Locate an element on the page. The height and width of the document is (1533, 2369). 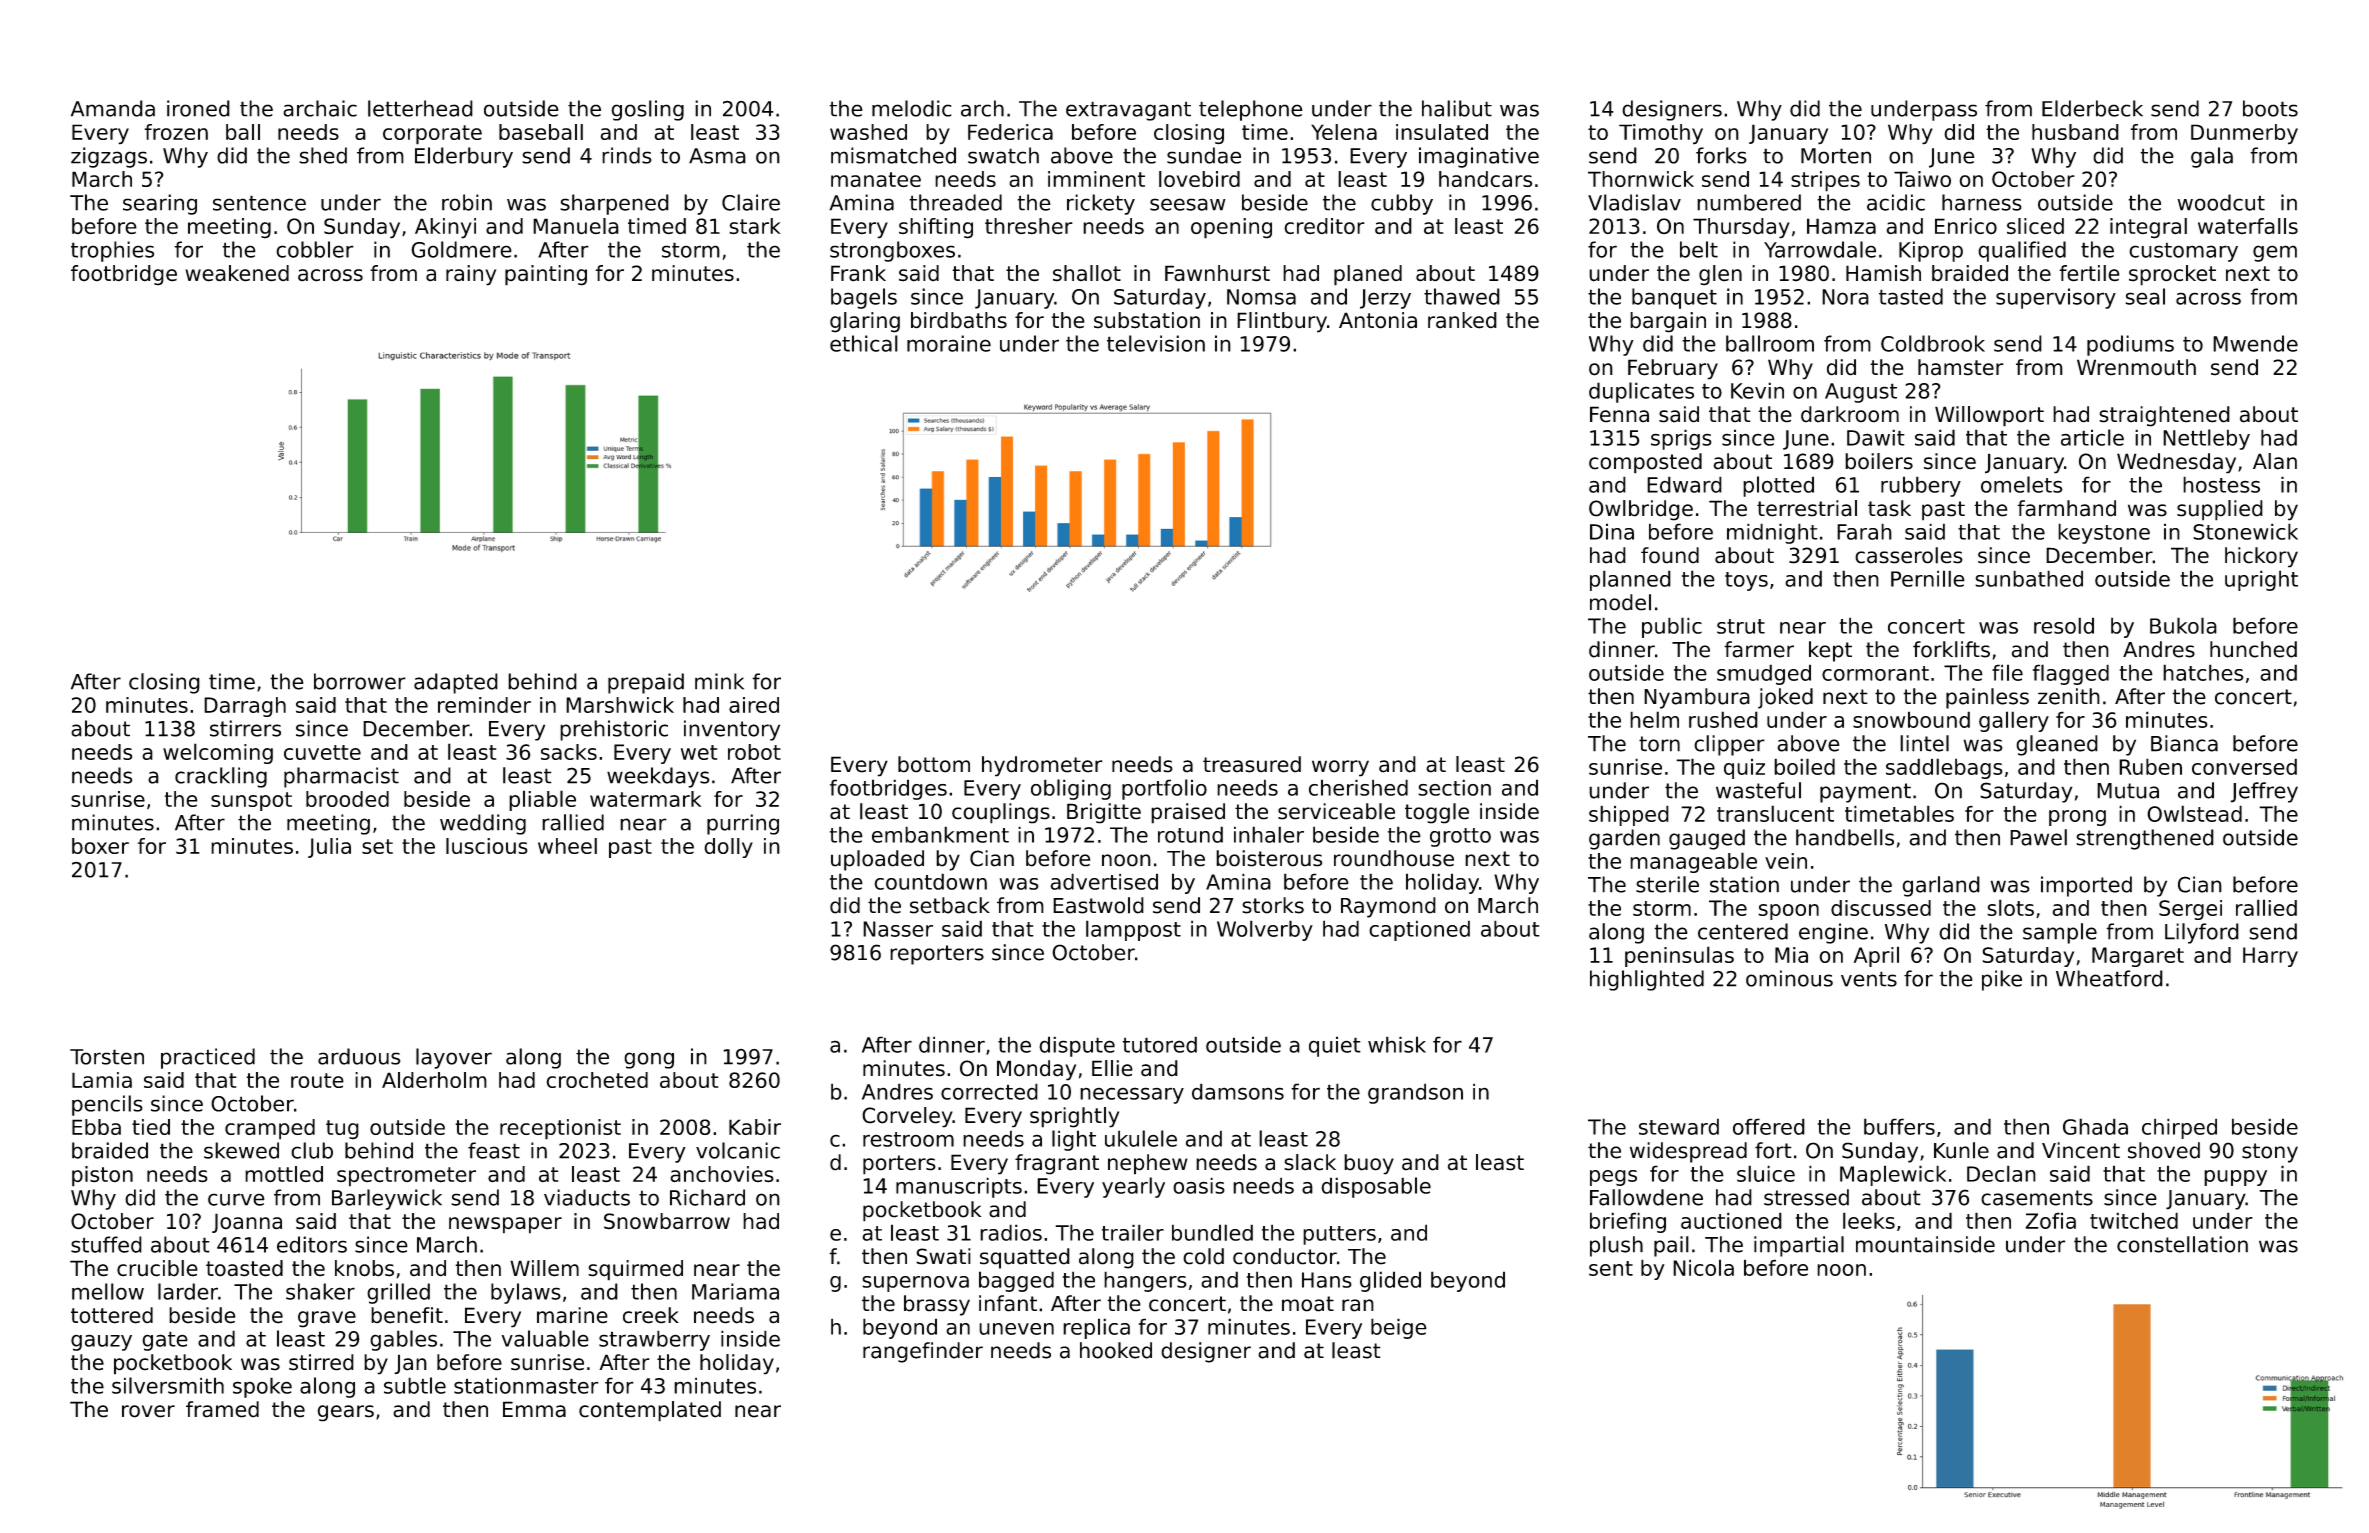
gosling is located at coordinates (647, 110).
